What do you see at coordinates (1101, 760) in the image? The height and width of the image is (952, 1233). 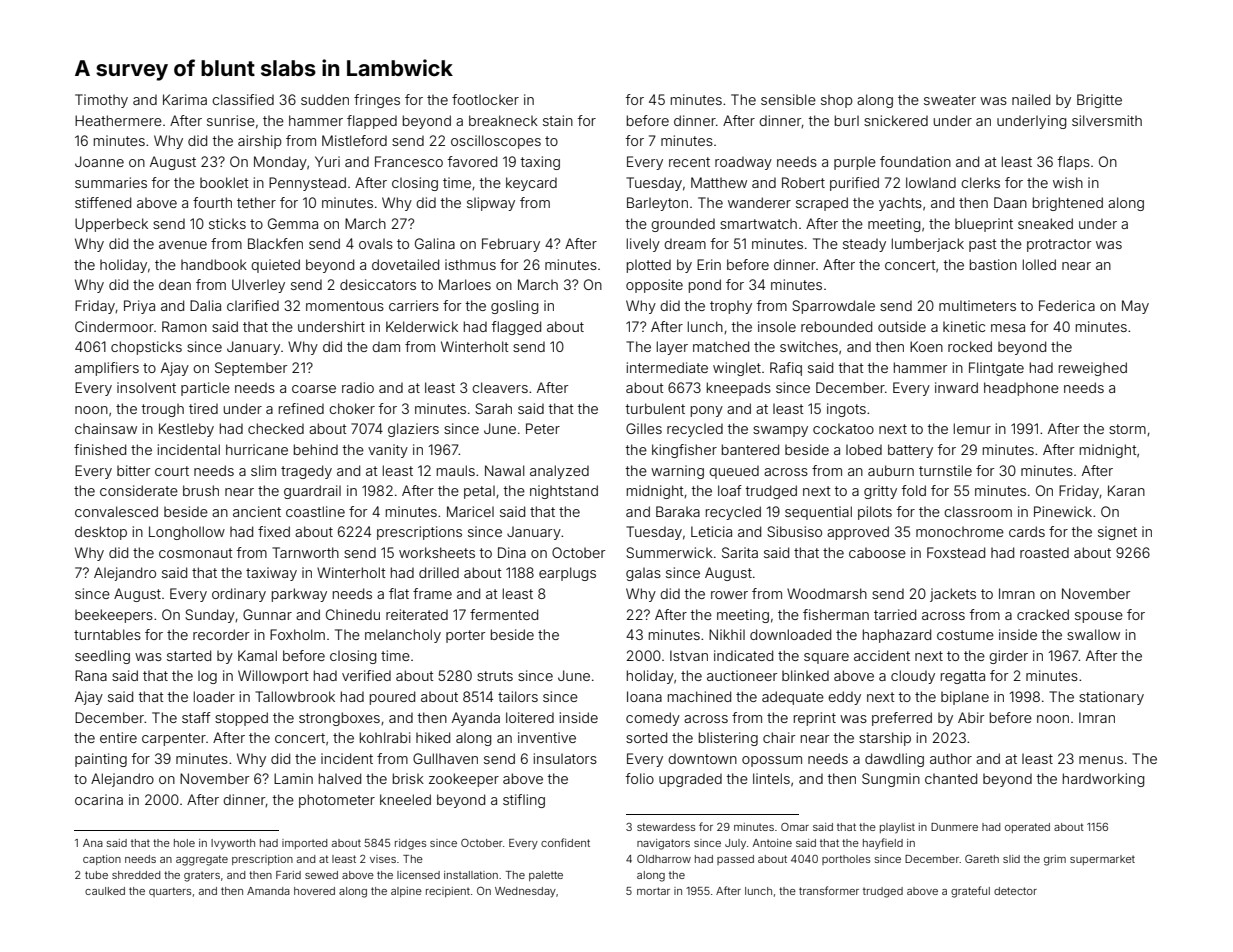 I see `menus` at bounding box center [1101, 760].
